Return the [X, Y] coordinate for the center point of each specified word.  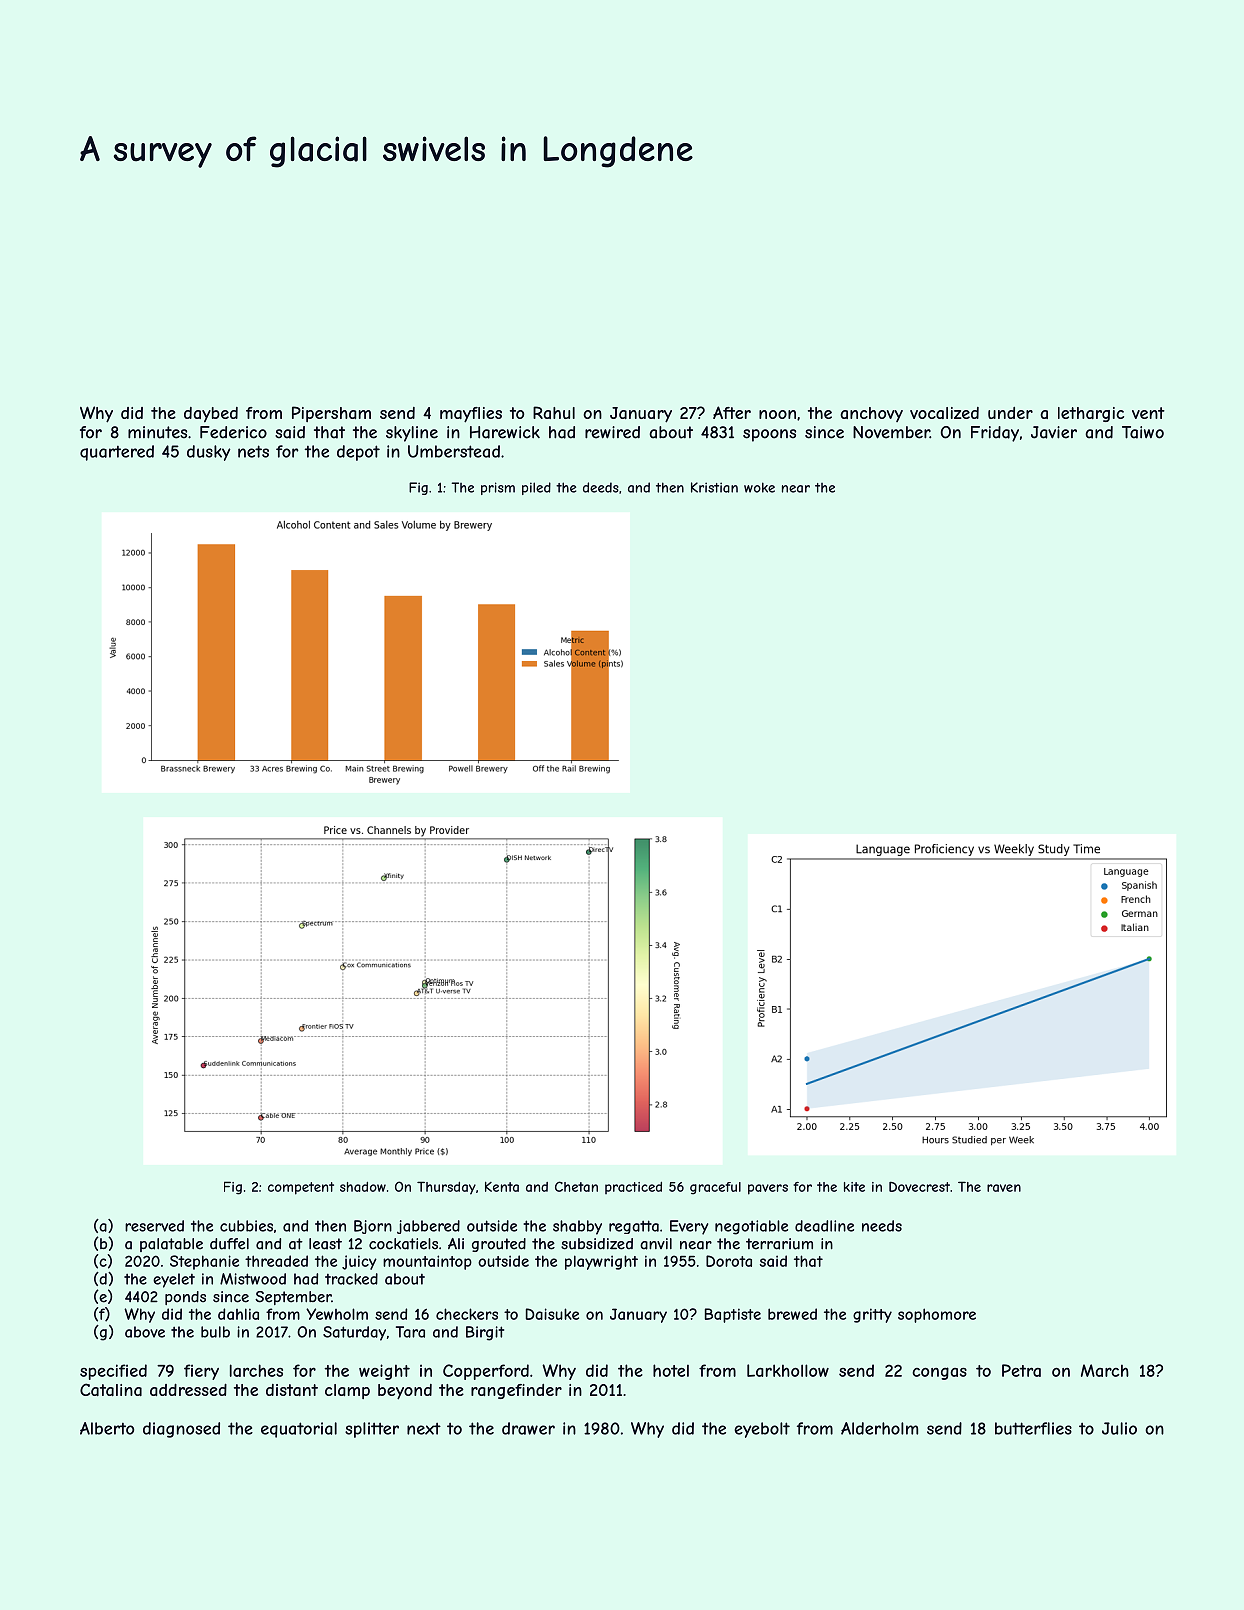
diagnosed [181, 1430]
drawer [528, 1428]
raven [1004, 1188]
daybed [211, 414]
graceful [715, 1188]
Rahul [554, 412]
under [1010, 413]
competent [301, 1188]
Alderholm [879, 1428]
